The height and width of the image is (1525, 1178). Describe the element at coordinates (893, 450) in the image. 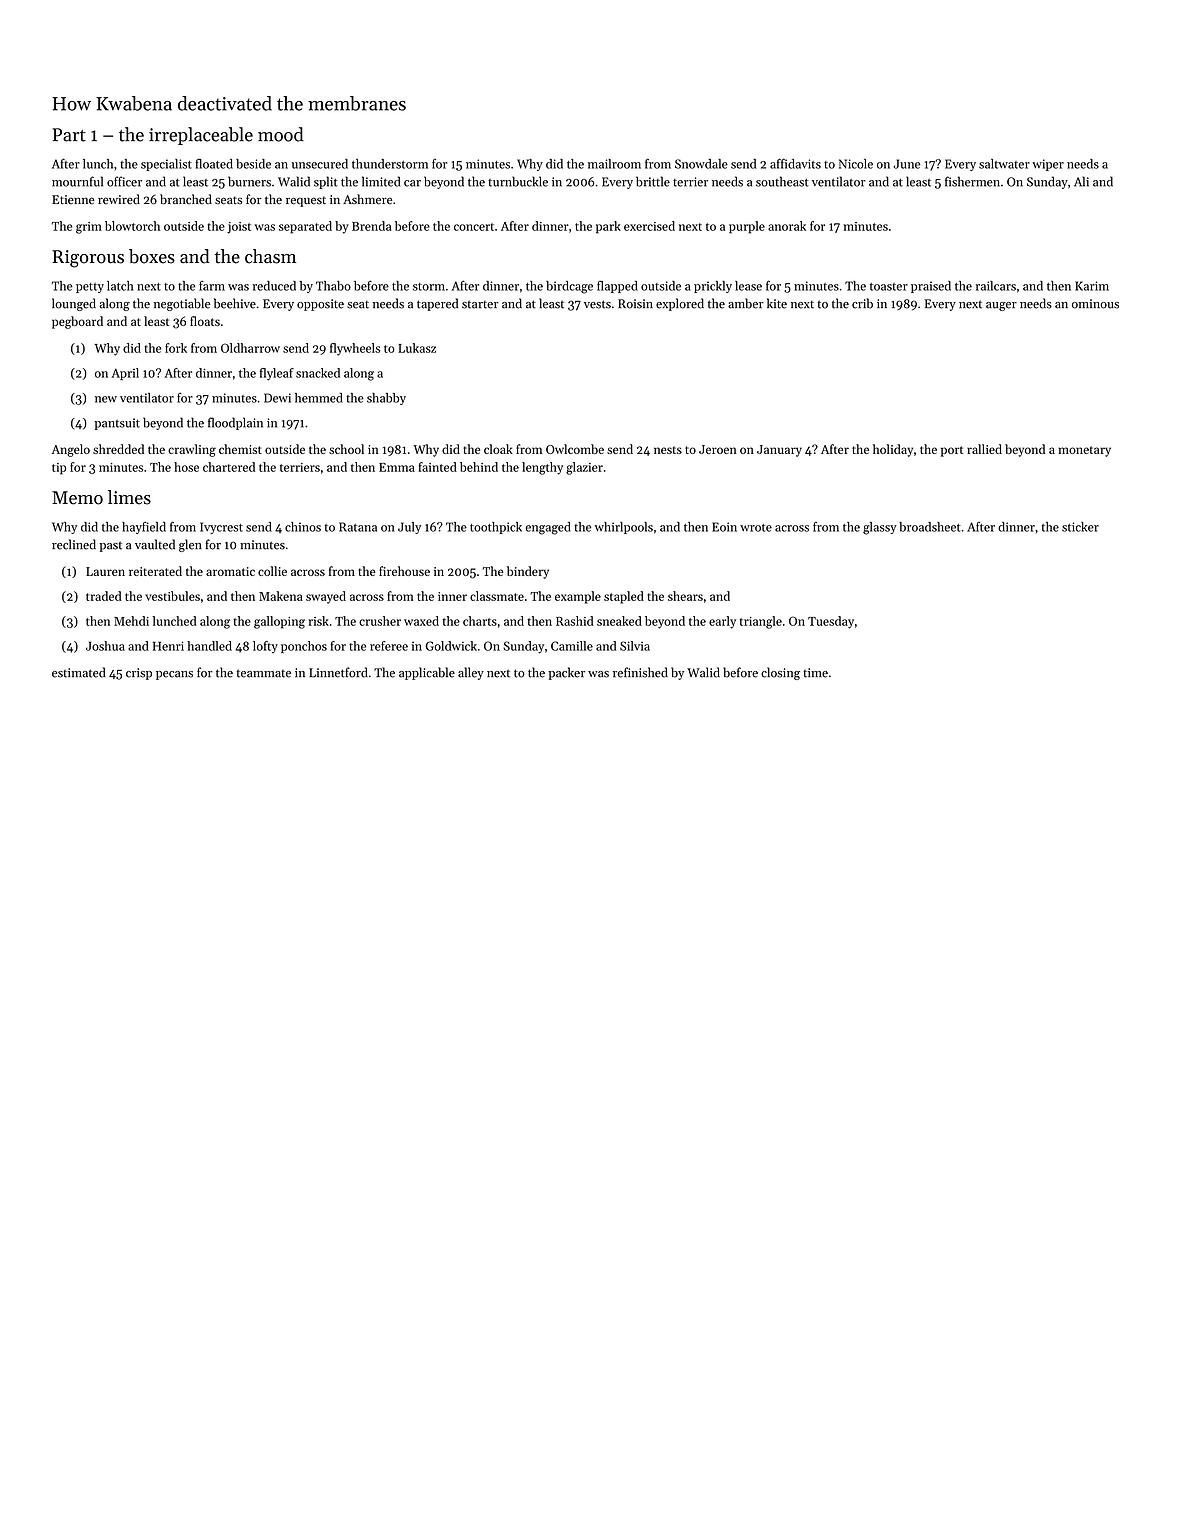

I see `holiday` at that location.
